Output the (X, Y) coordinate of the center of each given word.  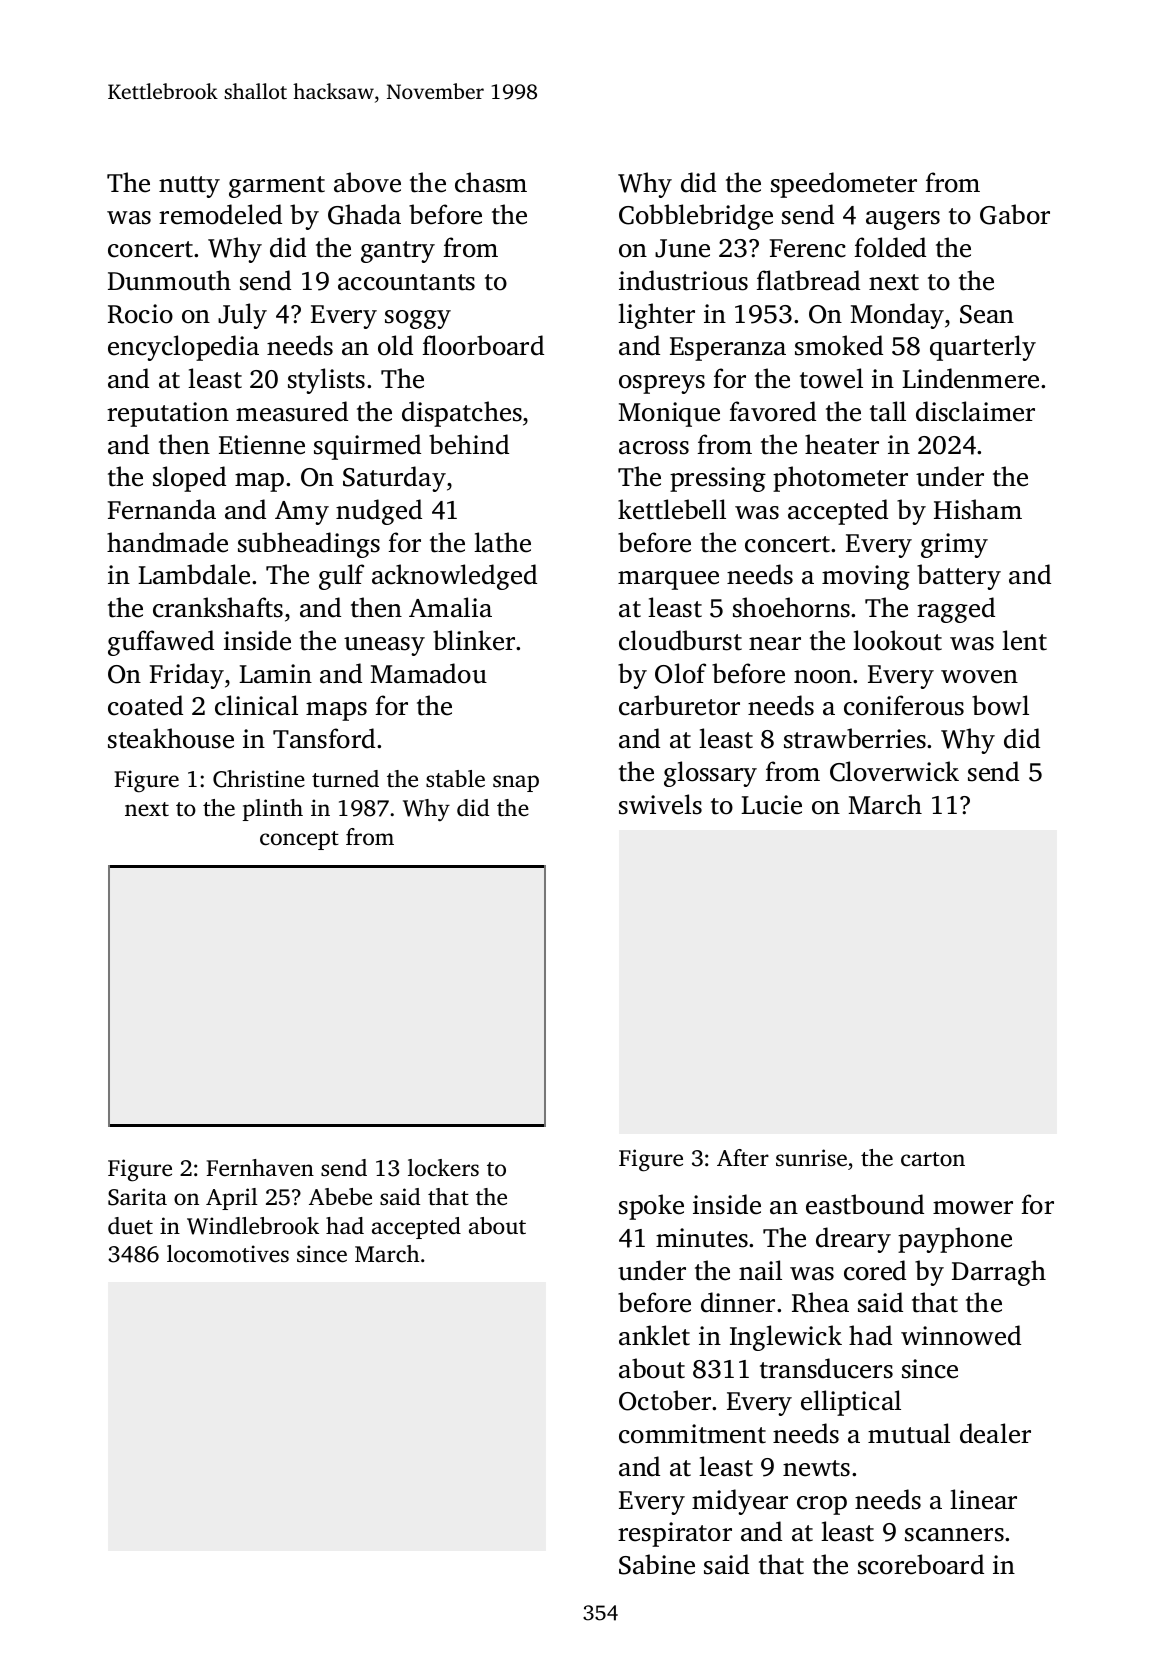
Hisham (978, 509)
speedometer (844, 185)
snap (516, 783)
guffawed (161, 643)
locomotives (228, 1254)
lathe (502, 542)
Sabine (657, 1564)
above (367, 182)
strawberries (855, 738)
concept (299, 840)
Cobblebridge (696, 217)
